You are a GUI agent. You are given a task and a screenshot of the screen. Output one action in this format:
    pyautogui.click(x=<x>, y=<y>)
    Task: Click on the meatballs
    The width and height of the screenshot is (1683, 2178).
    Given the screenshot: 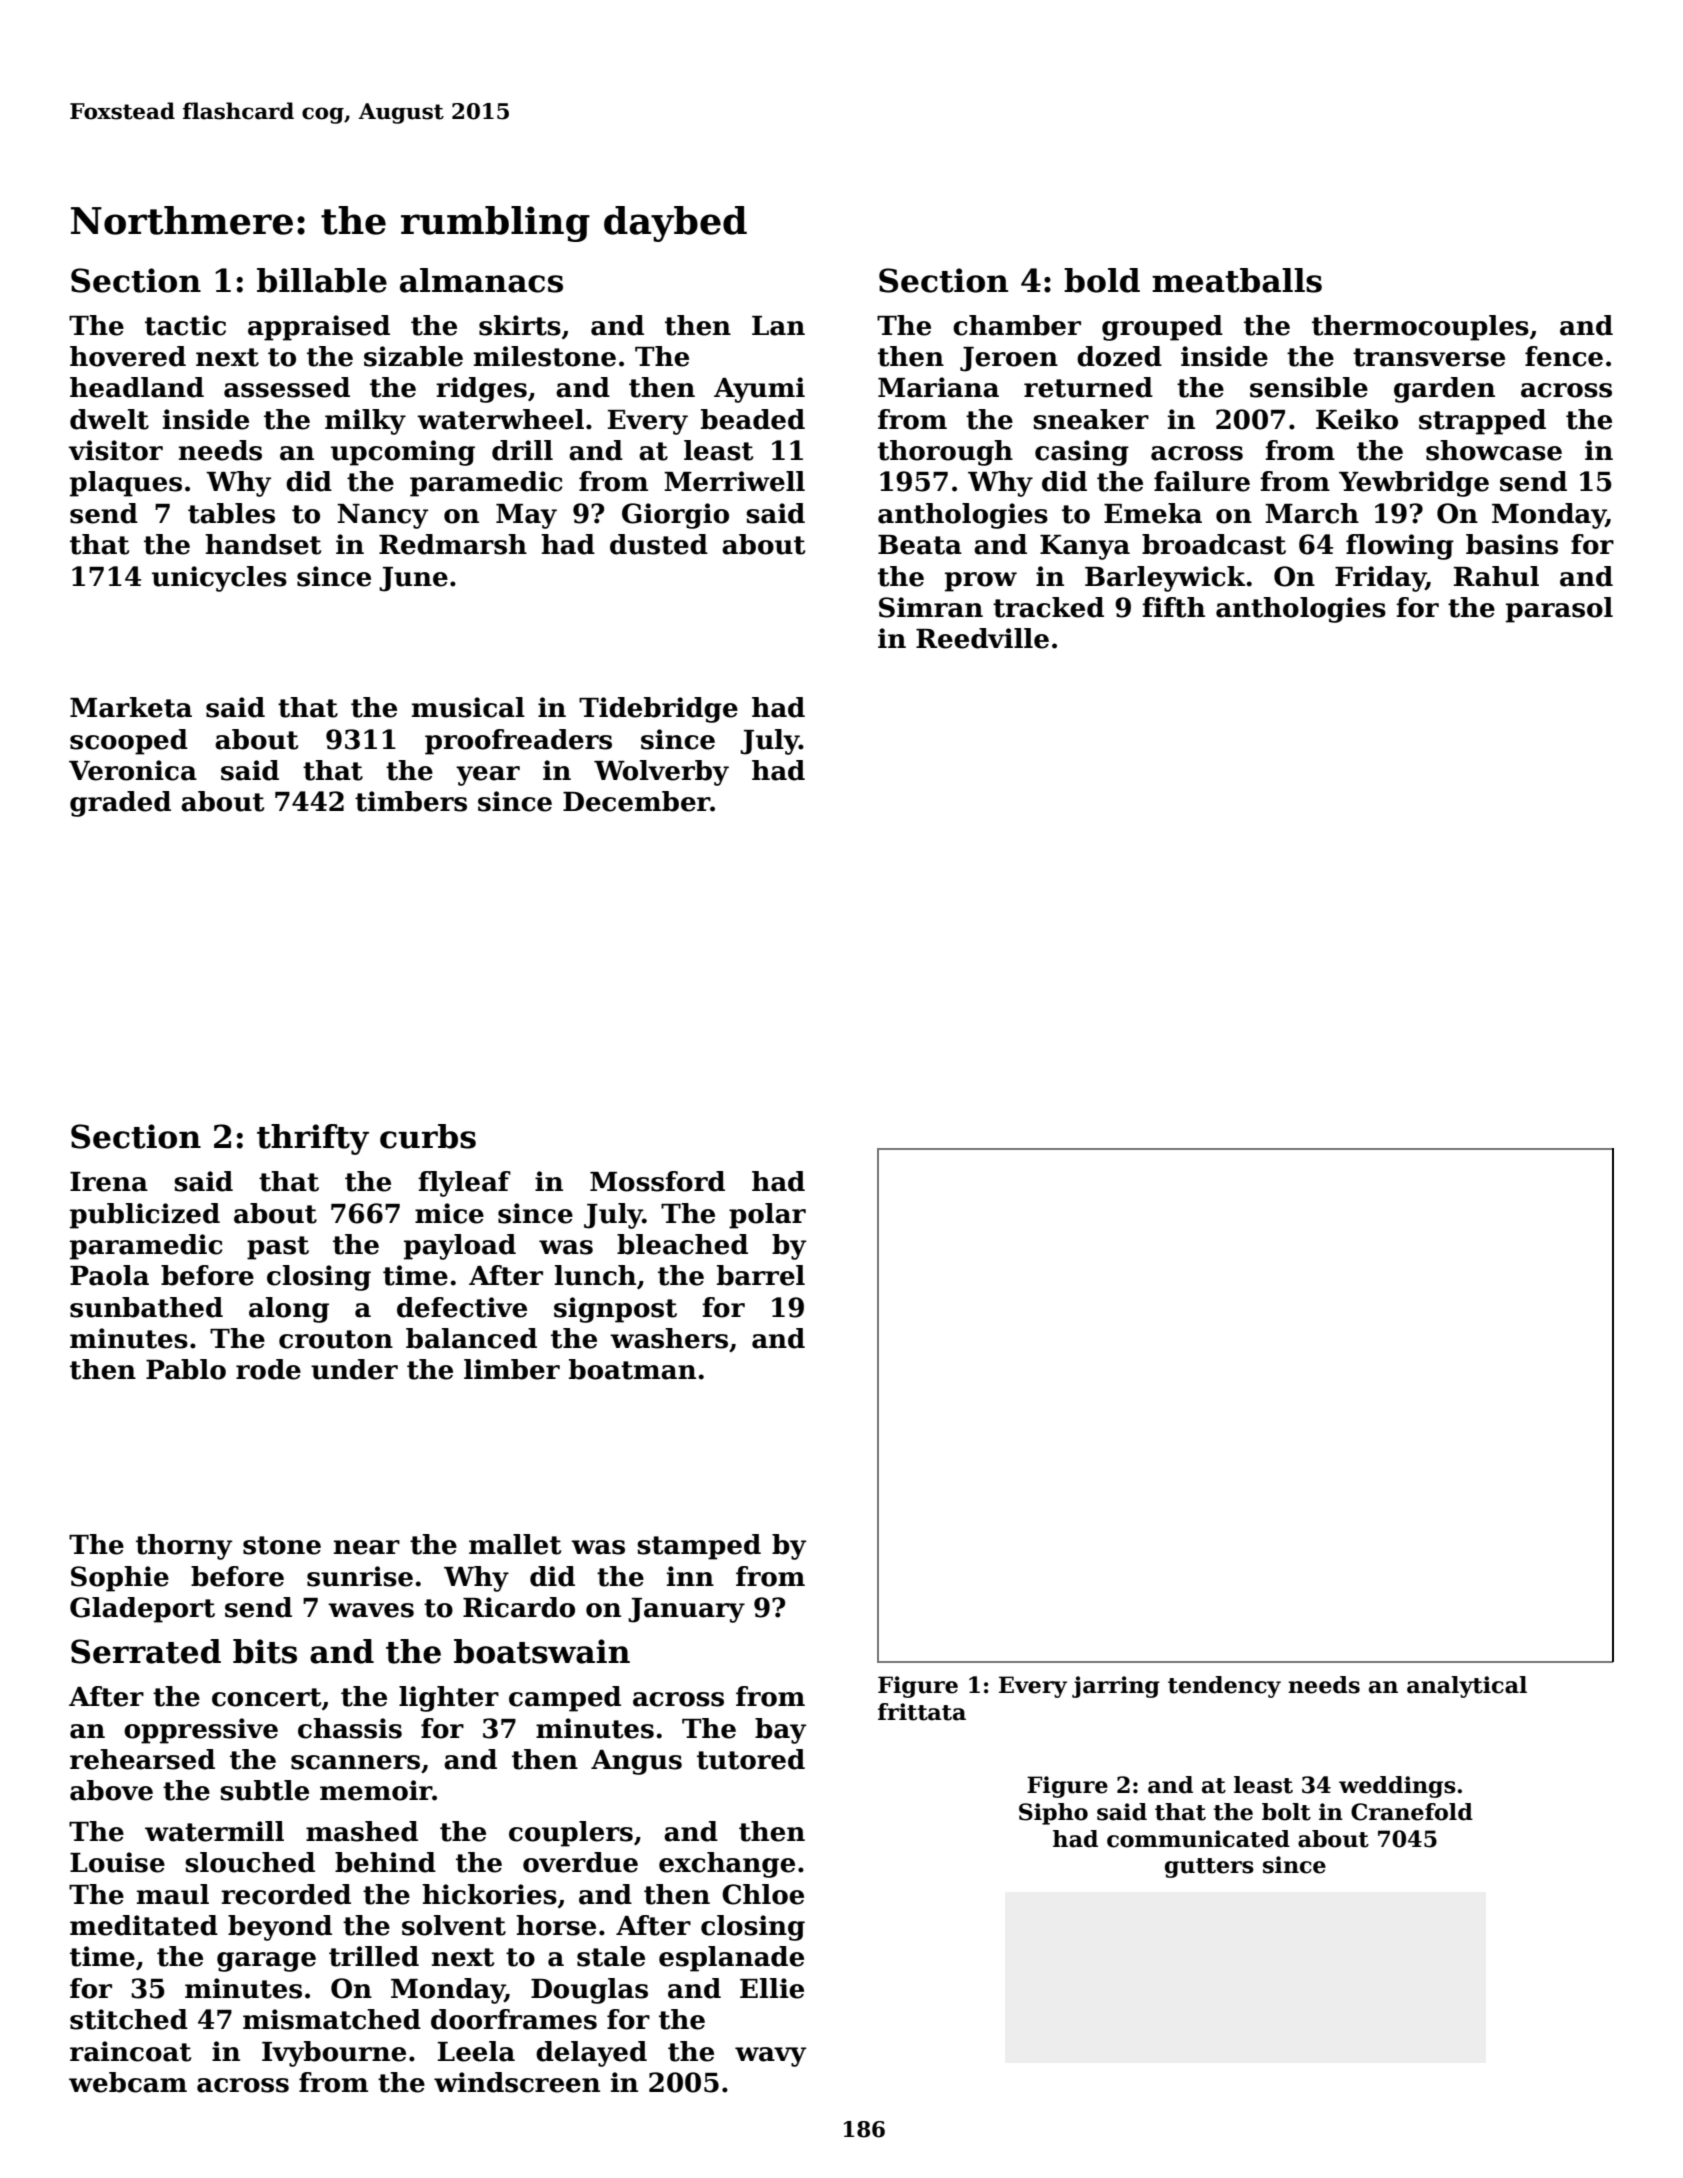 What is the action you would take?
    pyautogui.click(x=1237, y=280)
